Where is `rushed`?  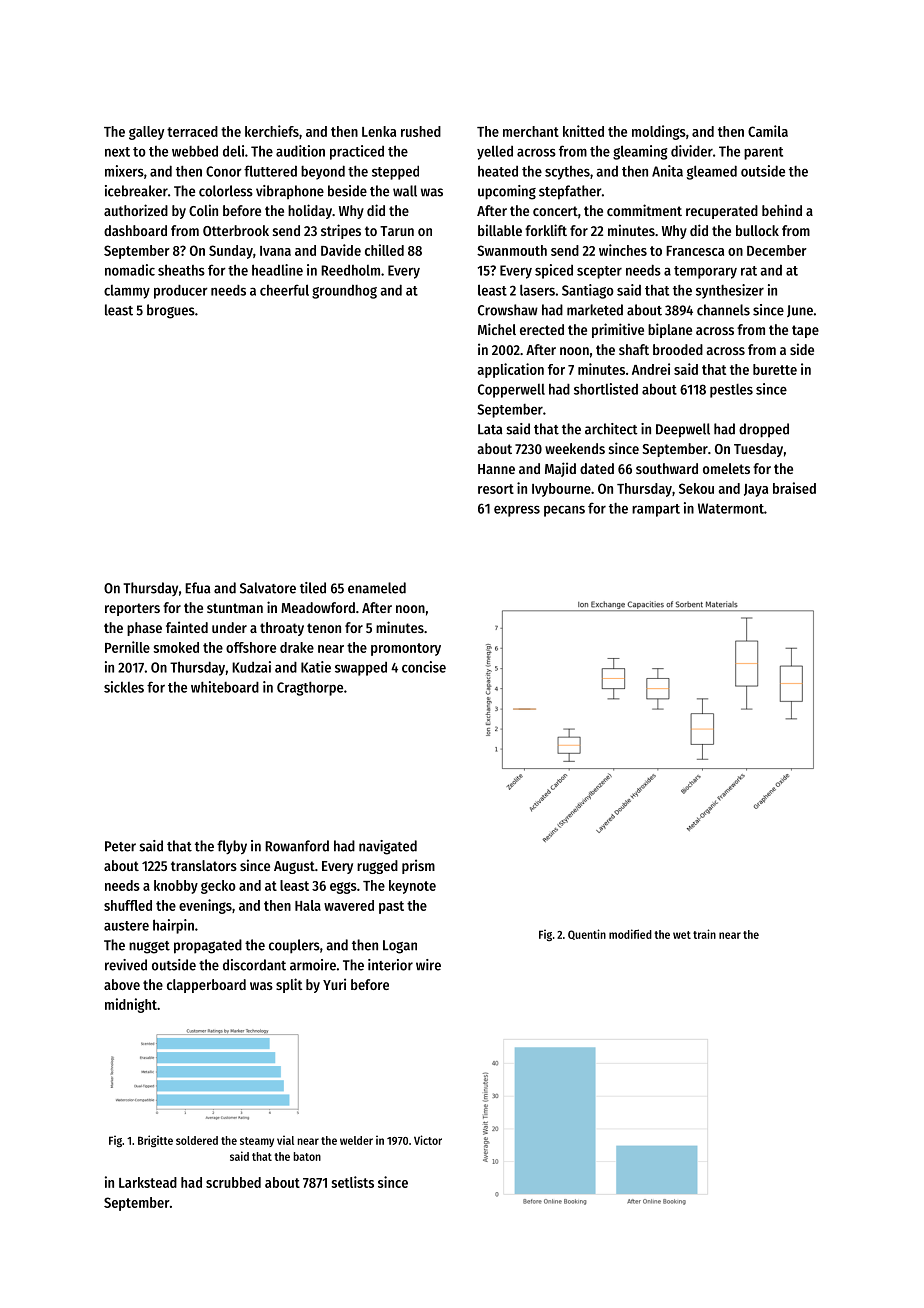 rushed is located at coordinates (421, 131).
